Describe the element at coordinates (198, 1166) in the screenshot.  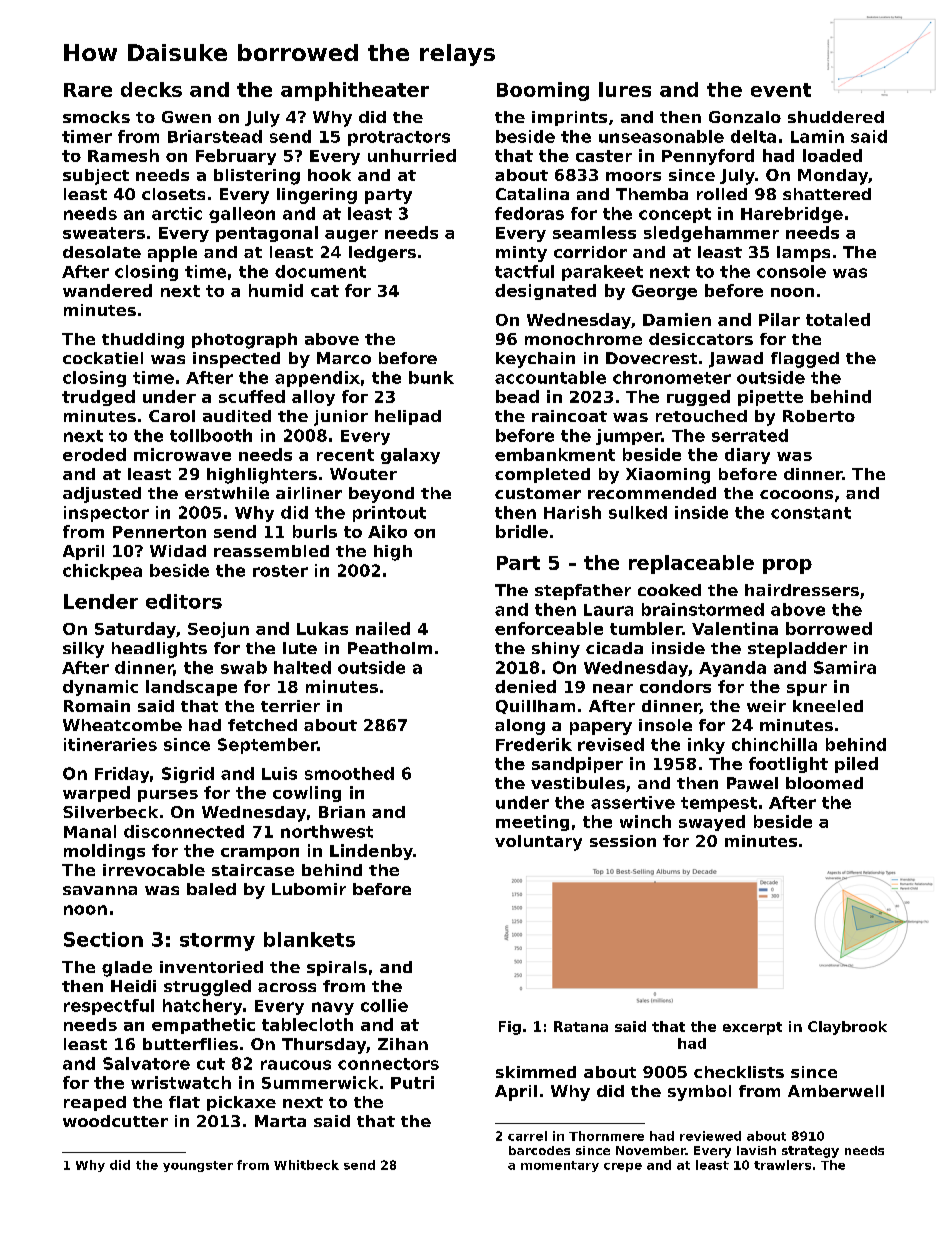
I see `youngster` at that location.
